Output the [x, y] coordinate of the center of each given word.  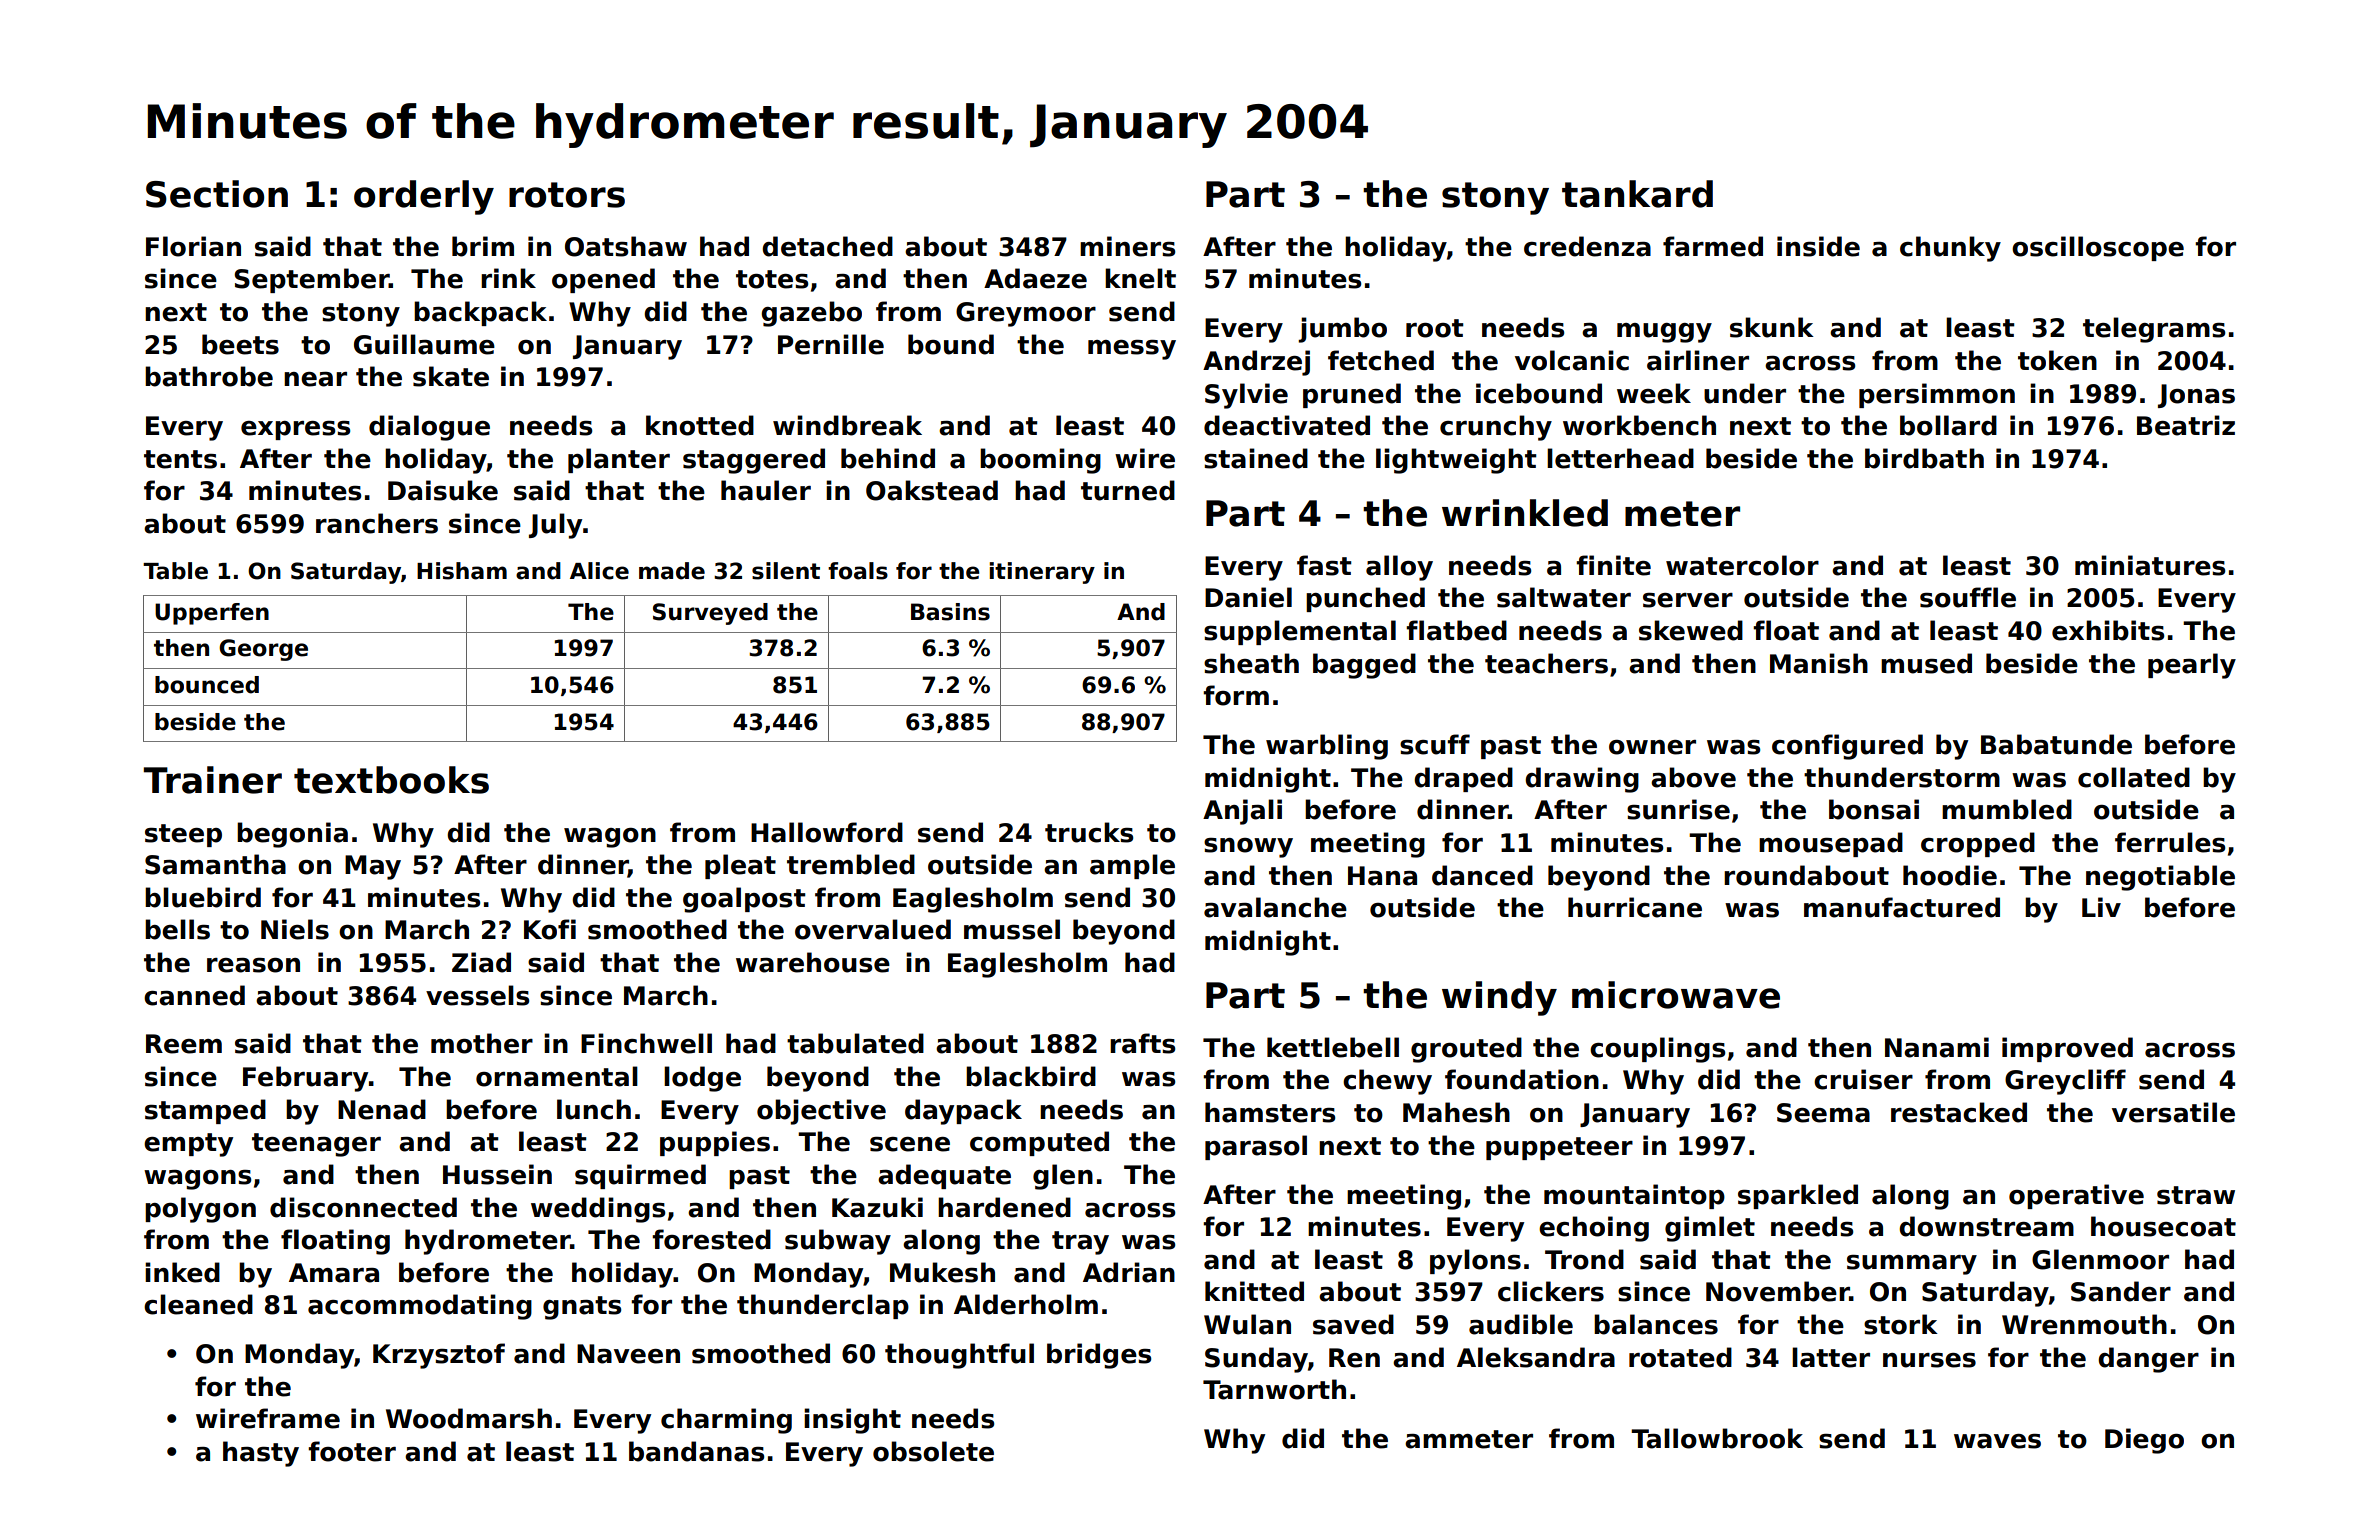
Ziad [481, 962]
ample [1132, 866]
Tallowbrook [1717, 1438]
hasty [261, 1454]
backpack [480, 313]
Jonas [2196, 396]
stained [1256, 458]
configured [1847, 747]
